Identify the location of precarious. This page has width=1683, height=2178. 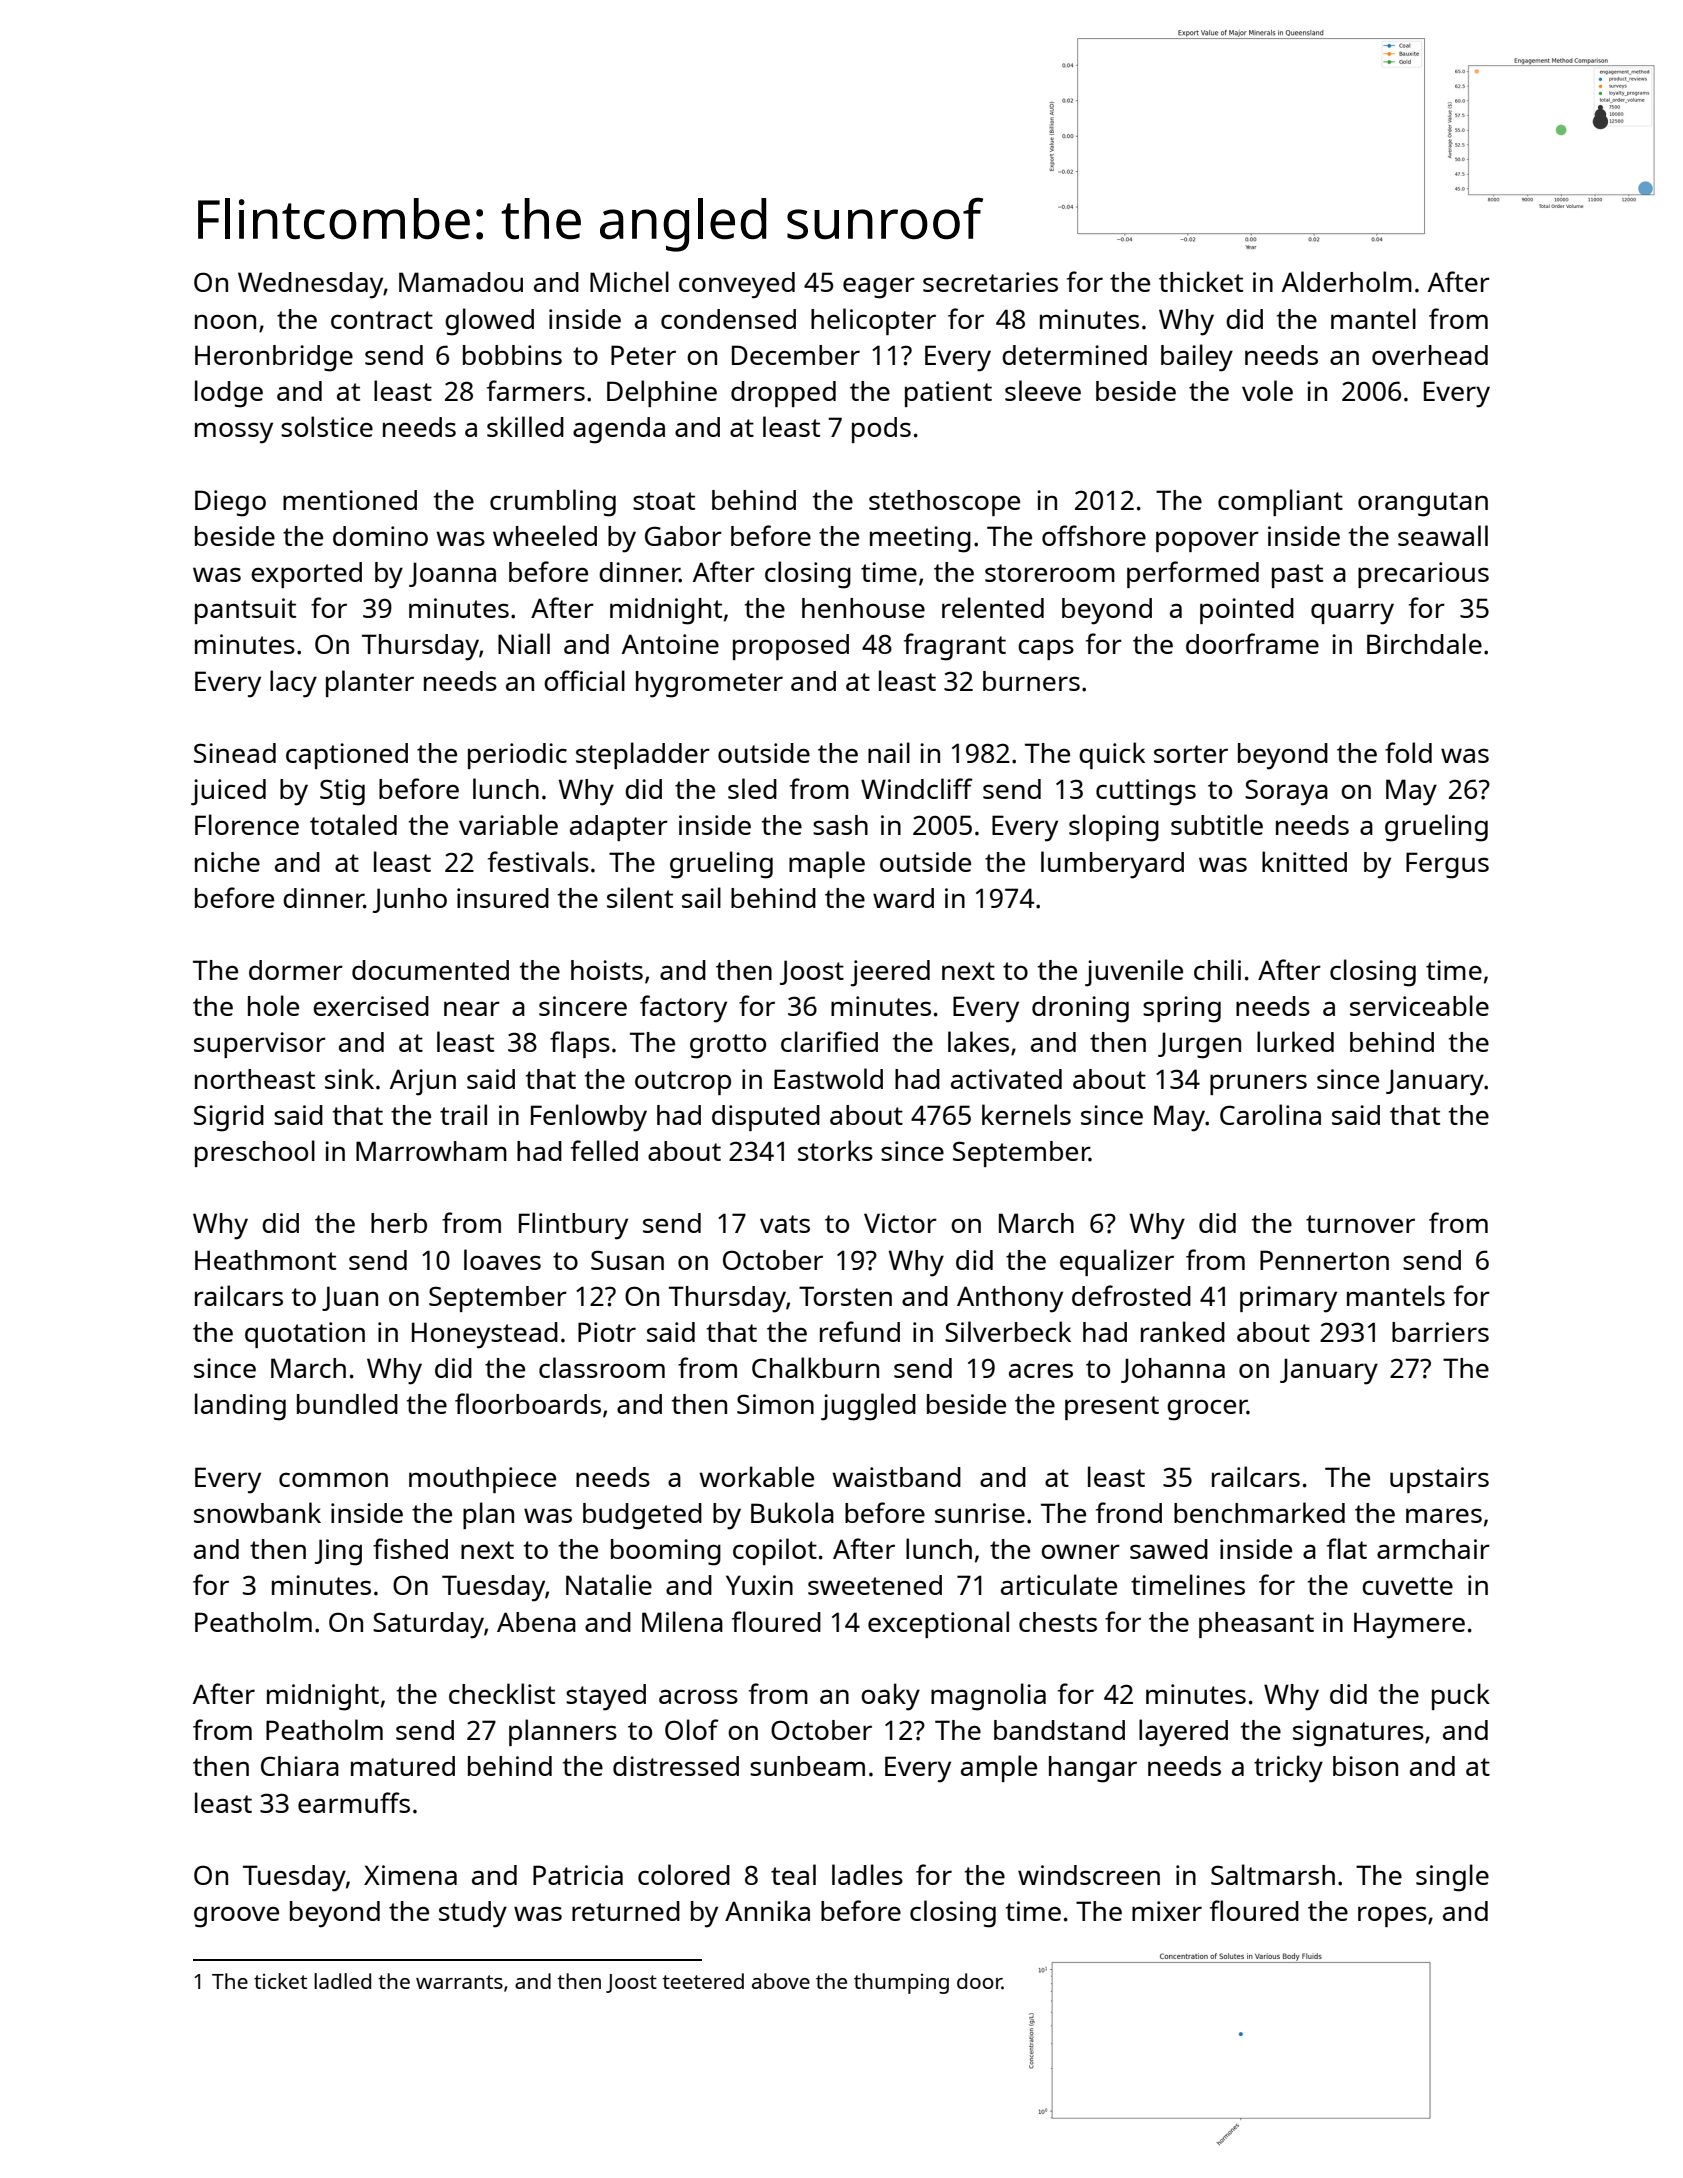
(1423, 575).
